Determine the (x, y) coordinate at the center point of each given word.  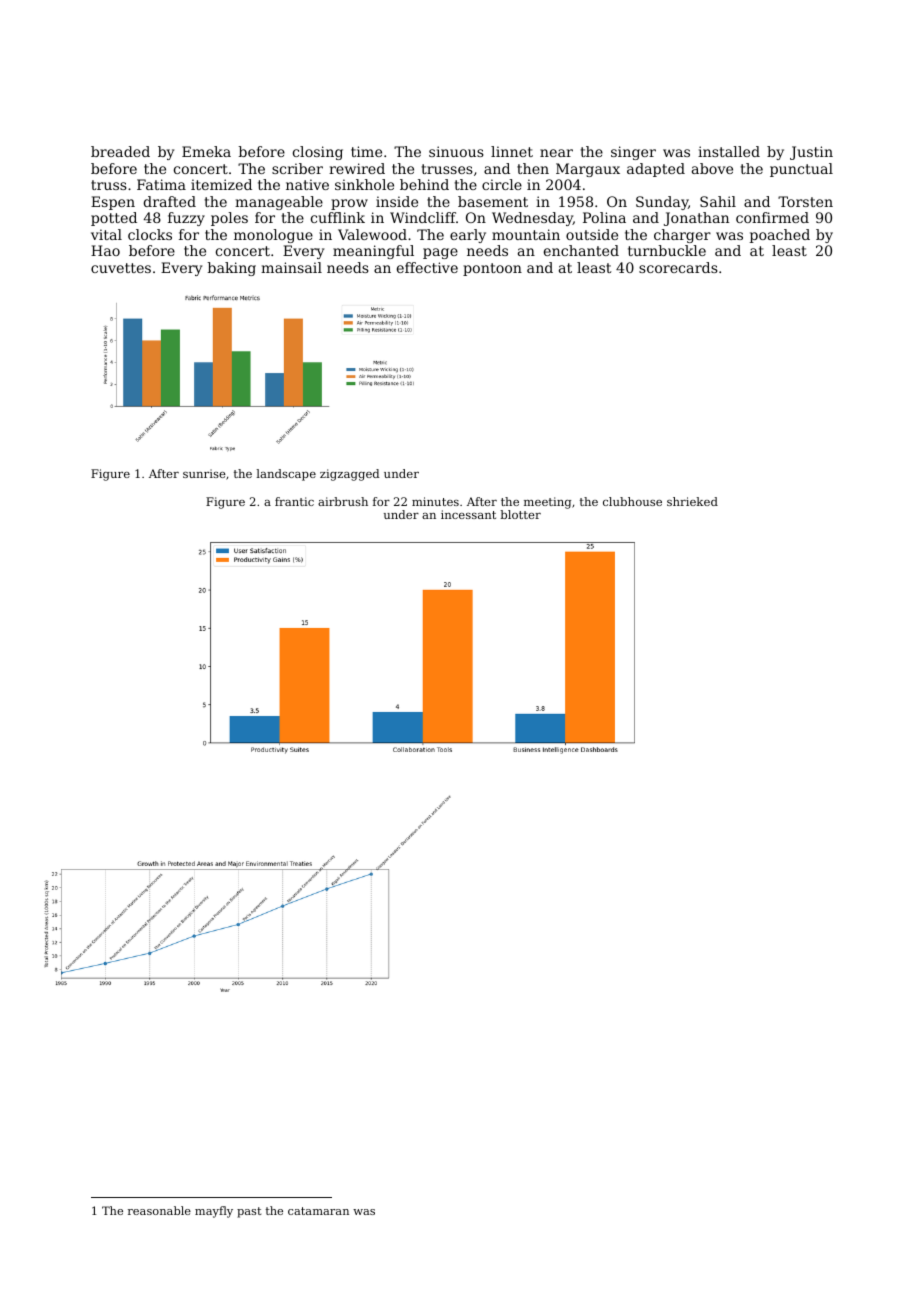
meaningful (373, 252)
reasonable (159, 1210)
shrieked (692, 501)
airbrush (343, 501)
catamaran (318, 1211)
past (249, 1212)
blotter (521, 514)
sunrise (204, 473)
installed (729, 151)
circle (502, 184)
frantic (294, 501)
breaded (120, 151)
